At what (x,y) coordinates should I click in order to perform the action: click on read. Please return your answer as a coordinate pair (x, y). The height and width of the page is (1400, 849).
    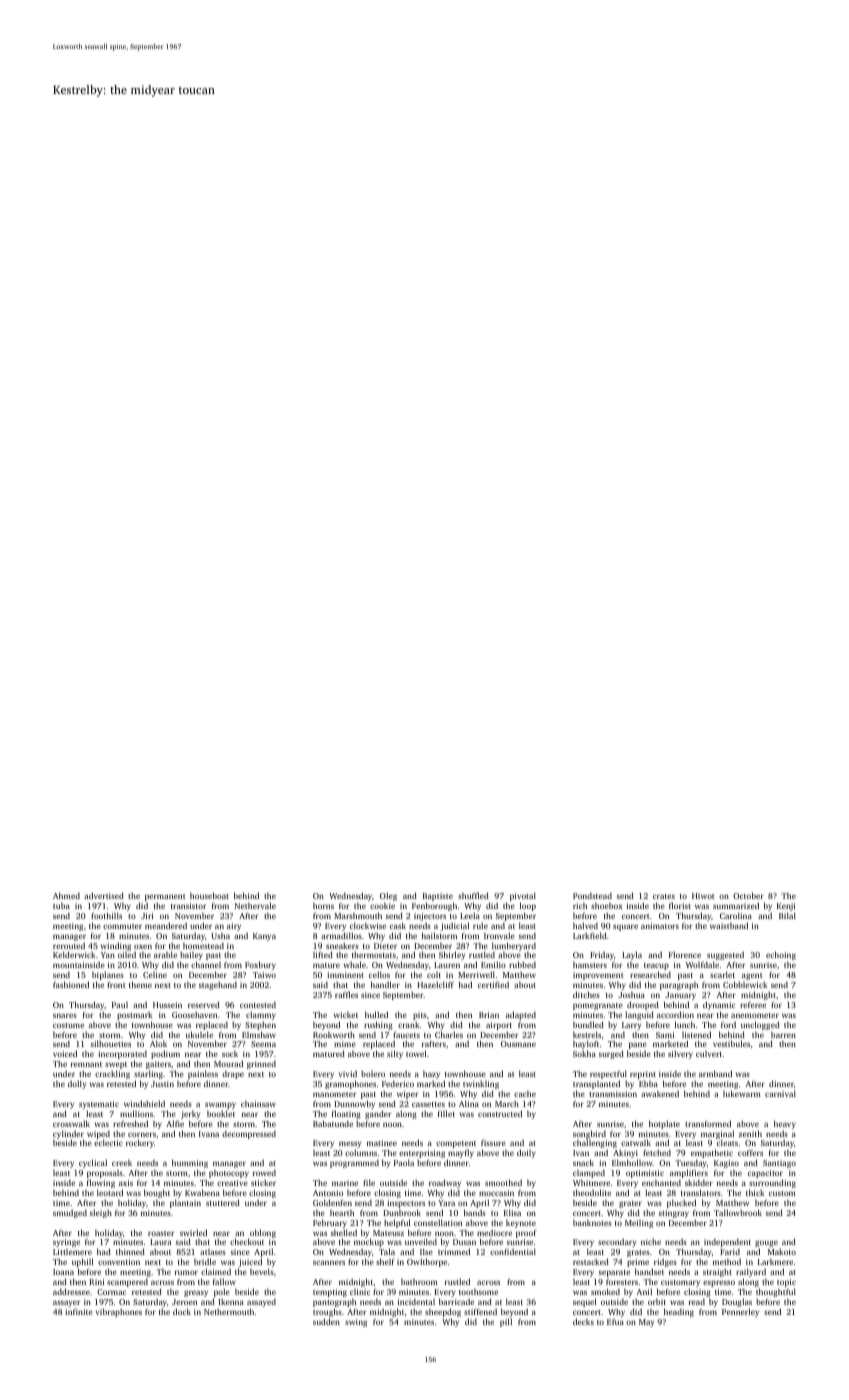
    Looking at the image, I should click on (697, 1302).
